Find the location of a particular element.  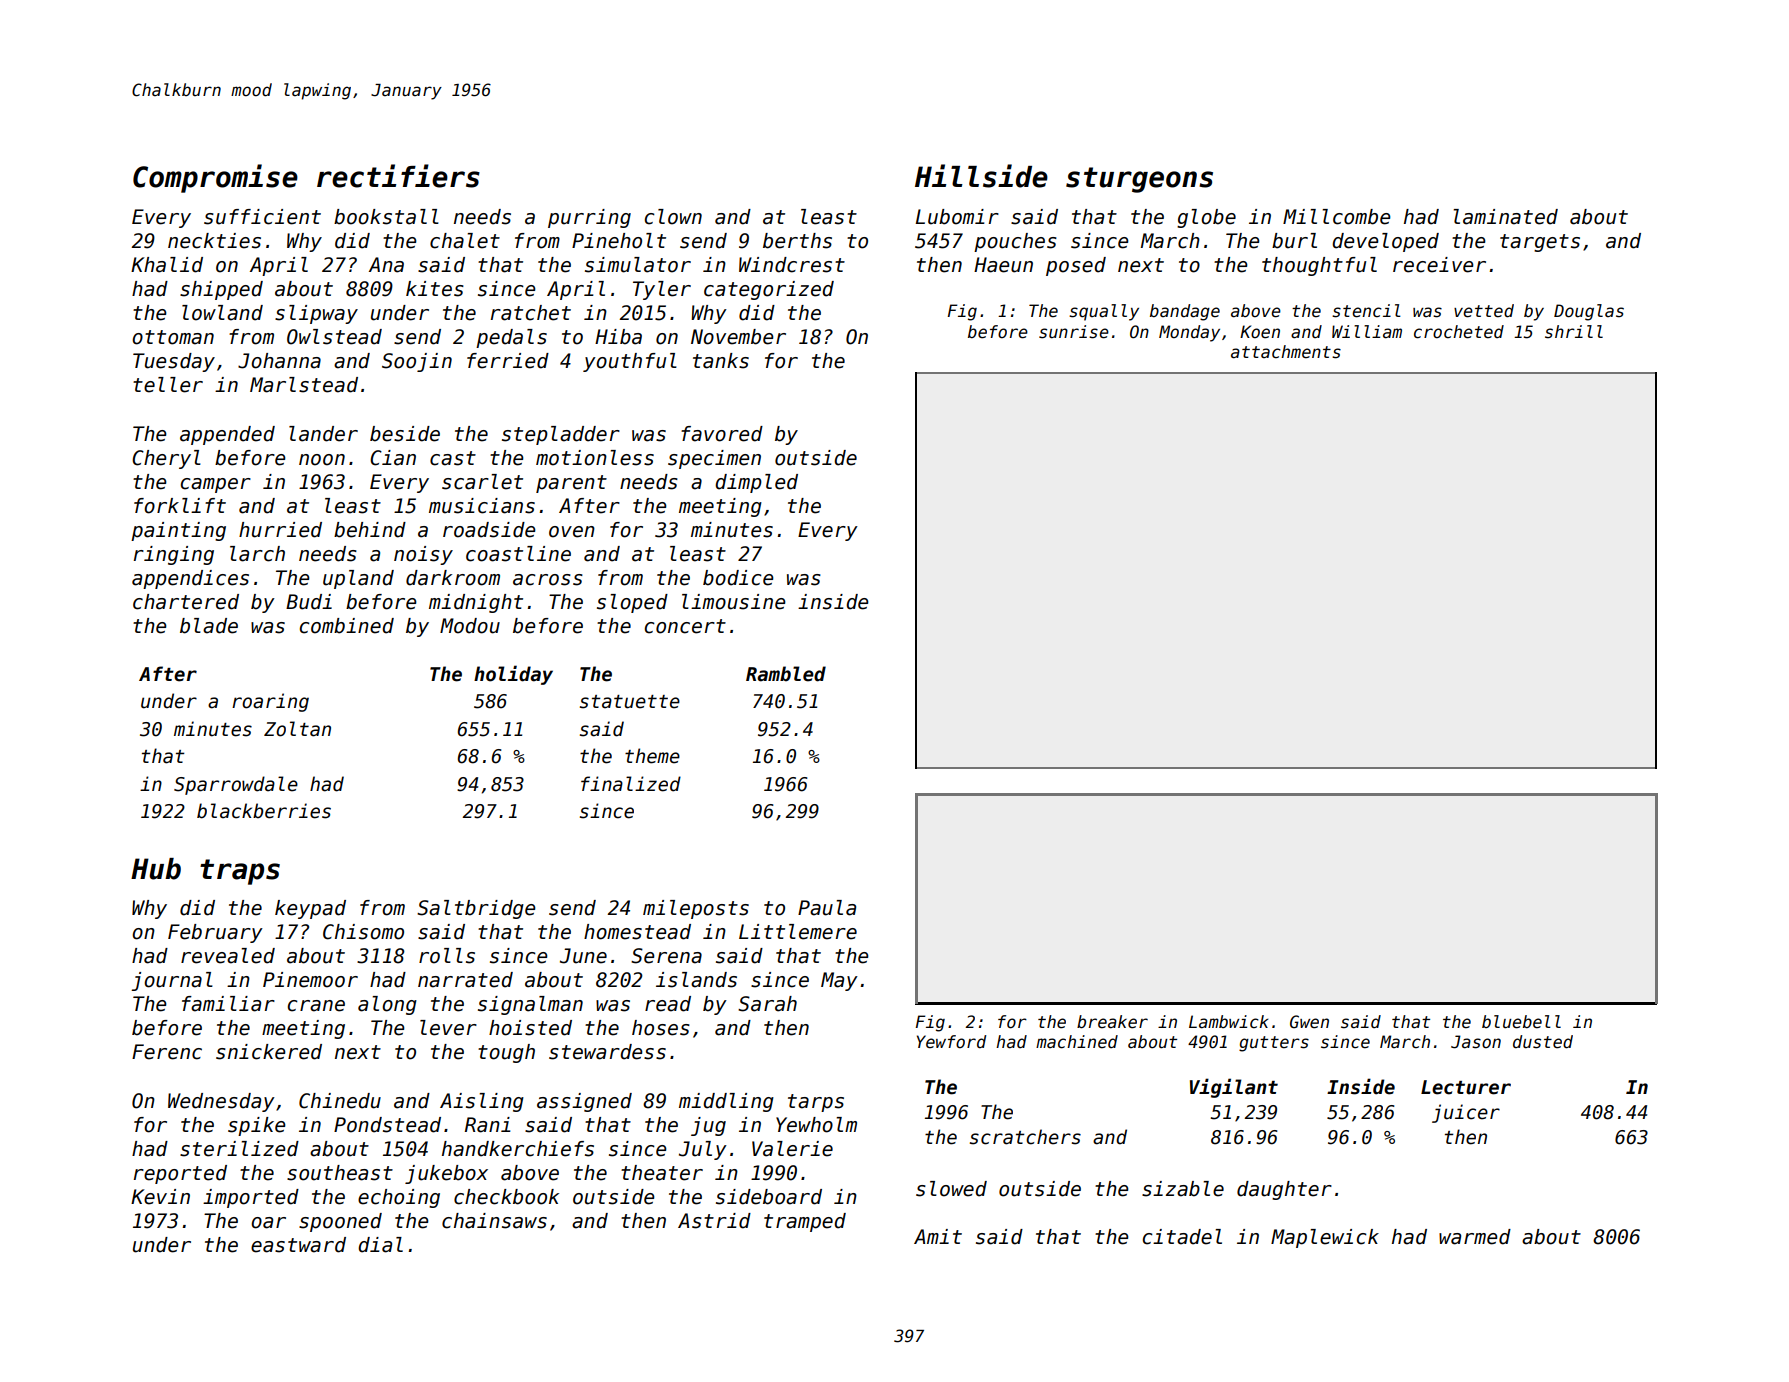

concert is located at coordinates (685, 626).
